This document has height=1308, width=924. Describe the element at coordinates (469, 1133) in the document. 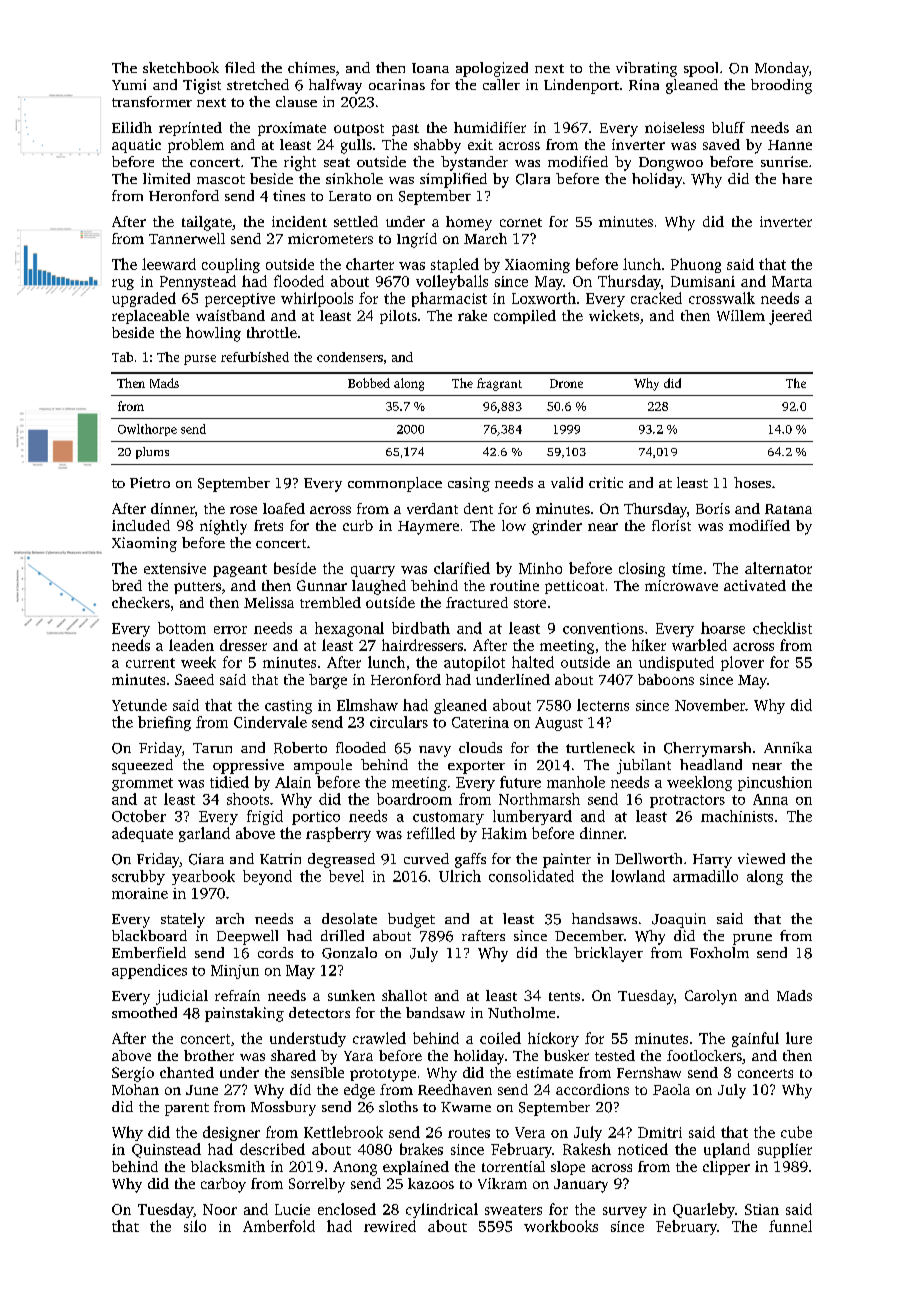

I see `routes` at that location.
